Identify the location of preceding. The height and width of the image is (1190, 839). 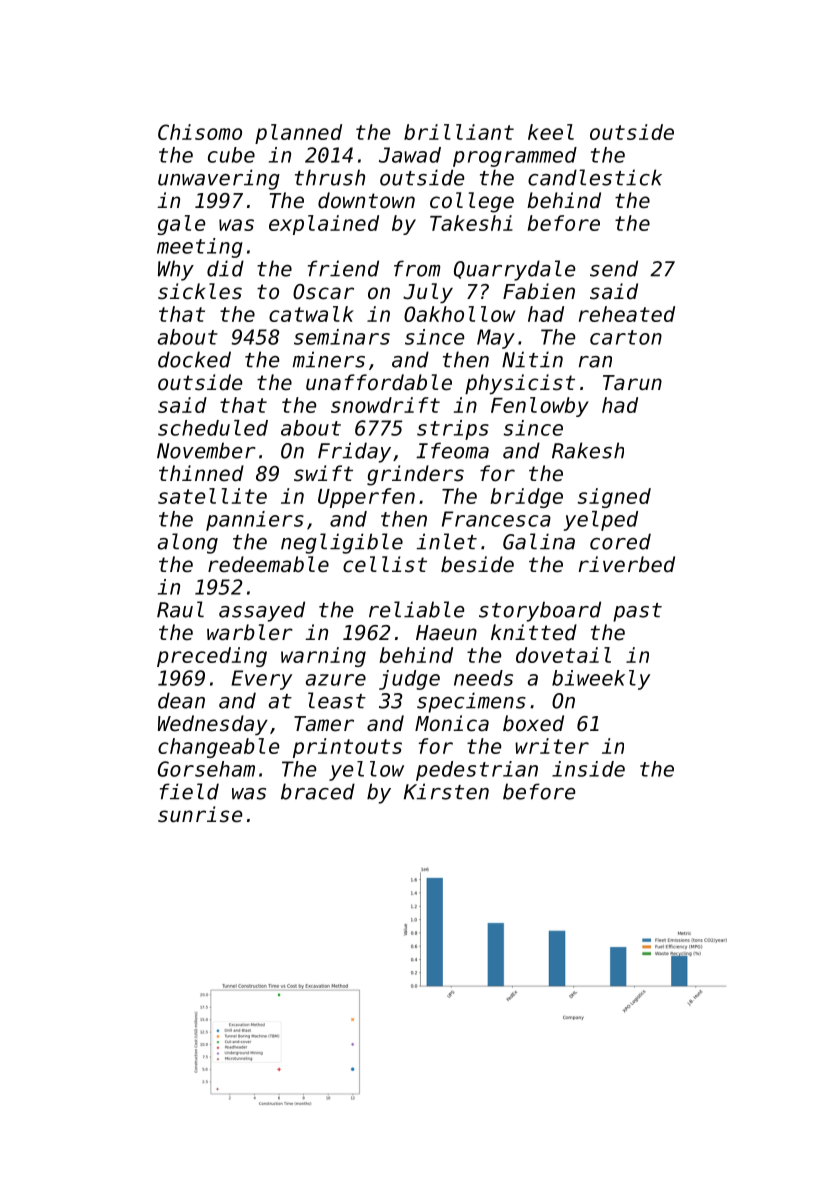
(212, 657).
